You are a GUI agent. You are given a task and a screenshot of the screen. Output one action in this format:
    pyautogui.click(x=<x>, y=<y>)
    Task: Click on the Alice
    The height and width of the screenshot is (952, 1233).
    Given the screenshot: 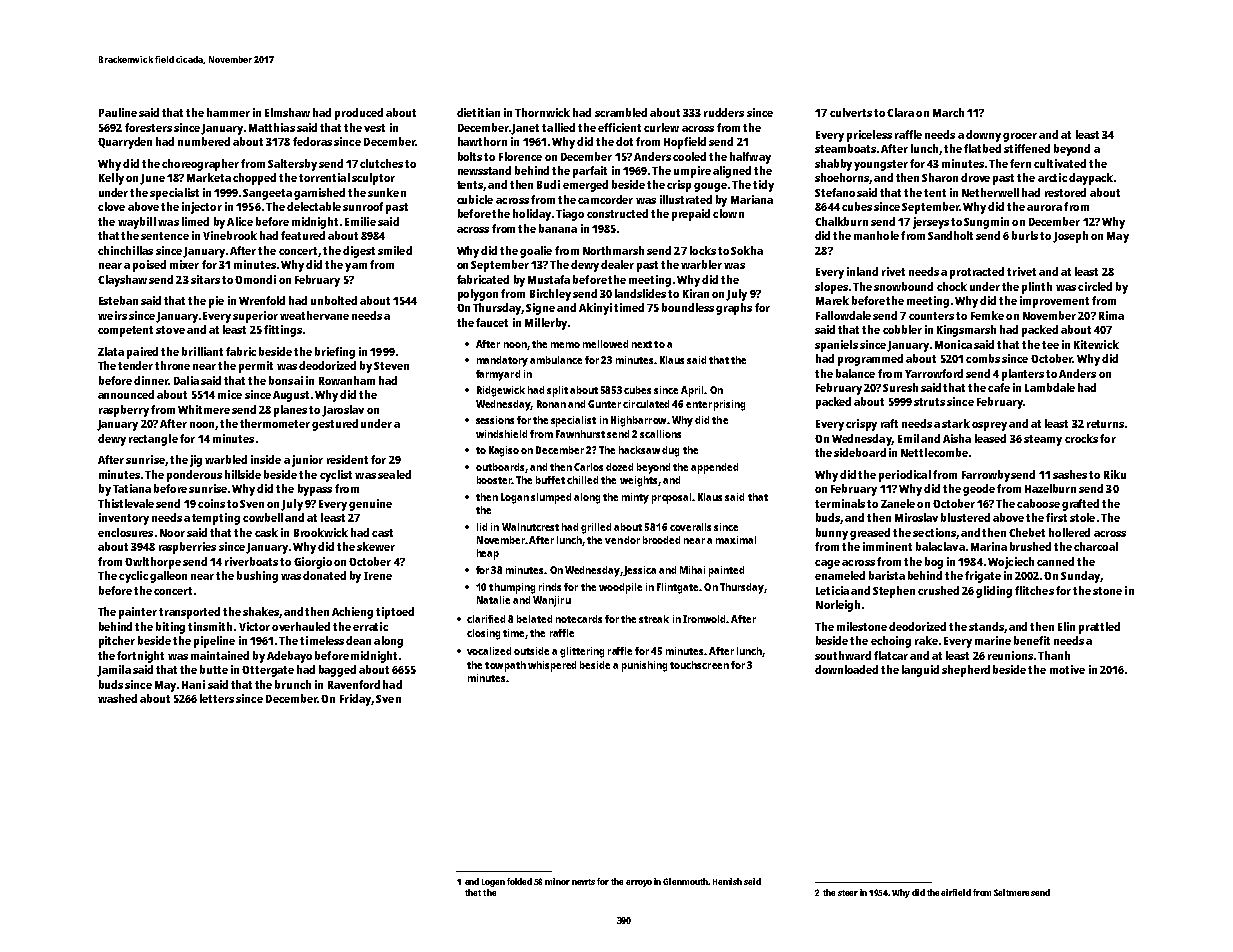 What is the action you would take?
    pyautogui.click(x=240, y=221)
